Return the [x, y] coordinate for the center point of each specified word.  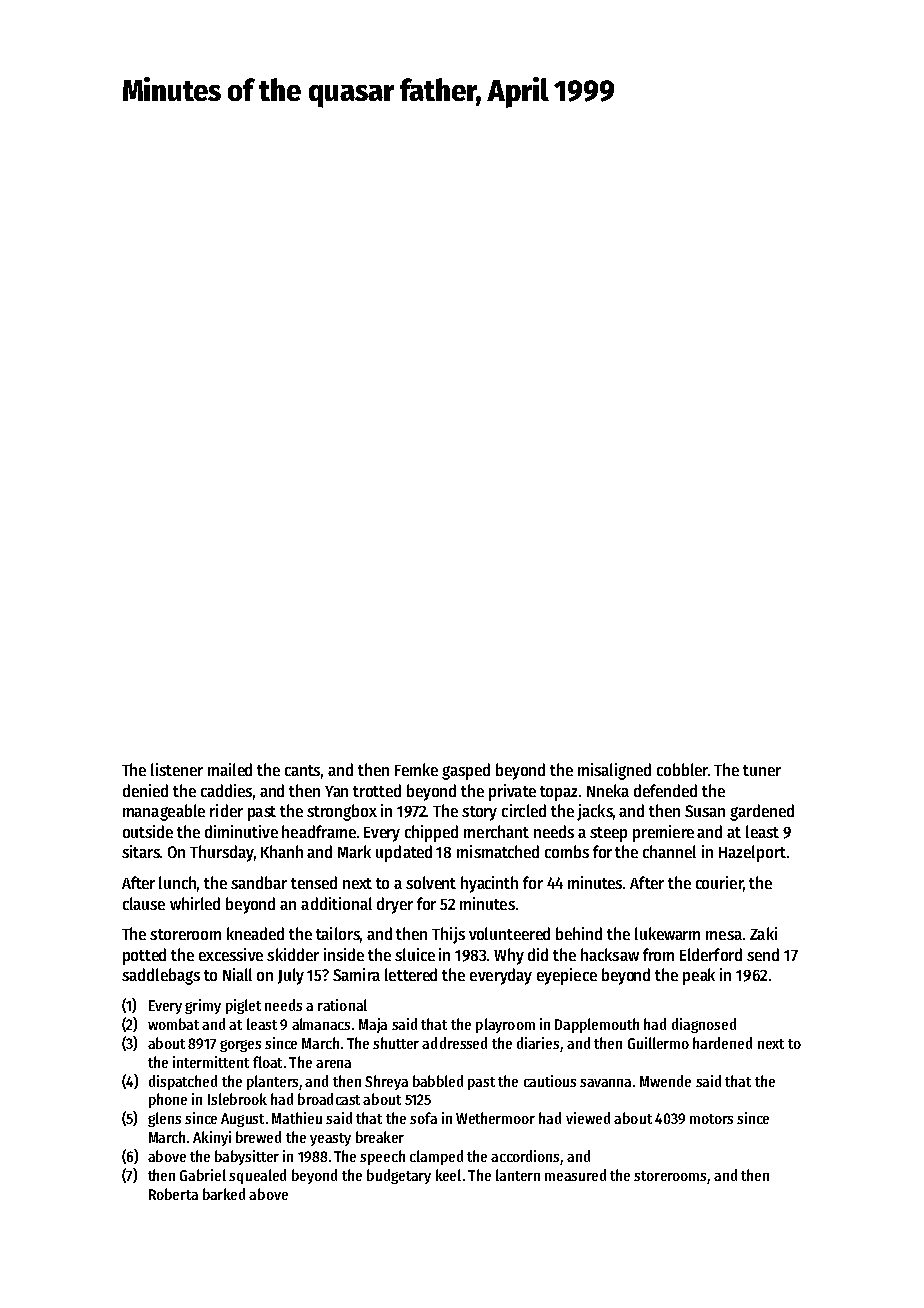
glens [164, 1119]
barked [224, 1194]
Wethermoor [495, 1118]
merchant [496, 831]
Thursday [222, 853]
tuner [762, 770]
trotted [377, 790]
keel [448, 1175]
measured [575, 1175]
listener [177, 769]
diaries [538, 1043]
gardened [762, 812]
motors [711, 1119]
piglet [243, 1006]
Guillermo [658, 1043]
